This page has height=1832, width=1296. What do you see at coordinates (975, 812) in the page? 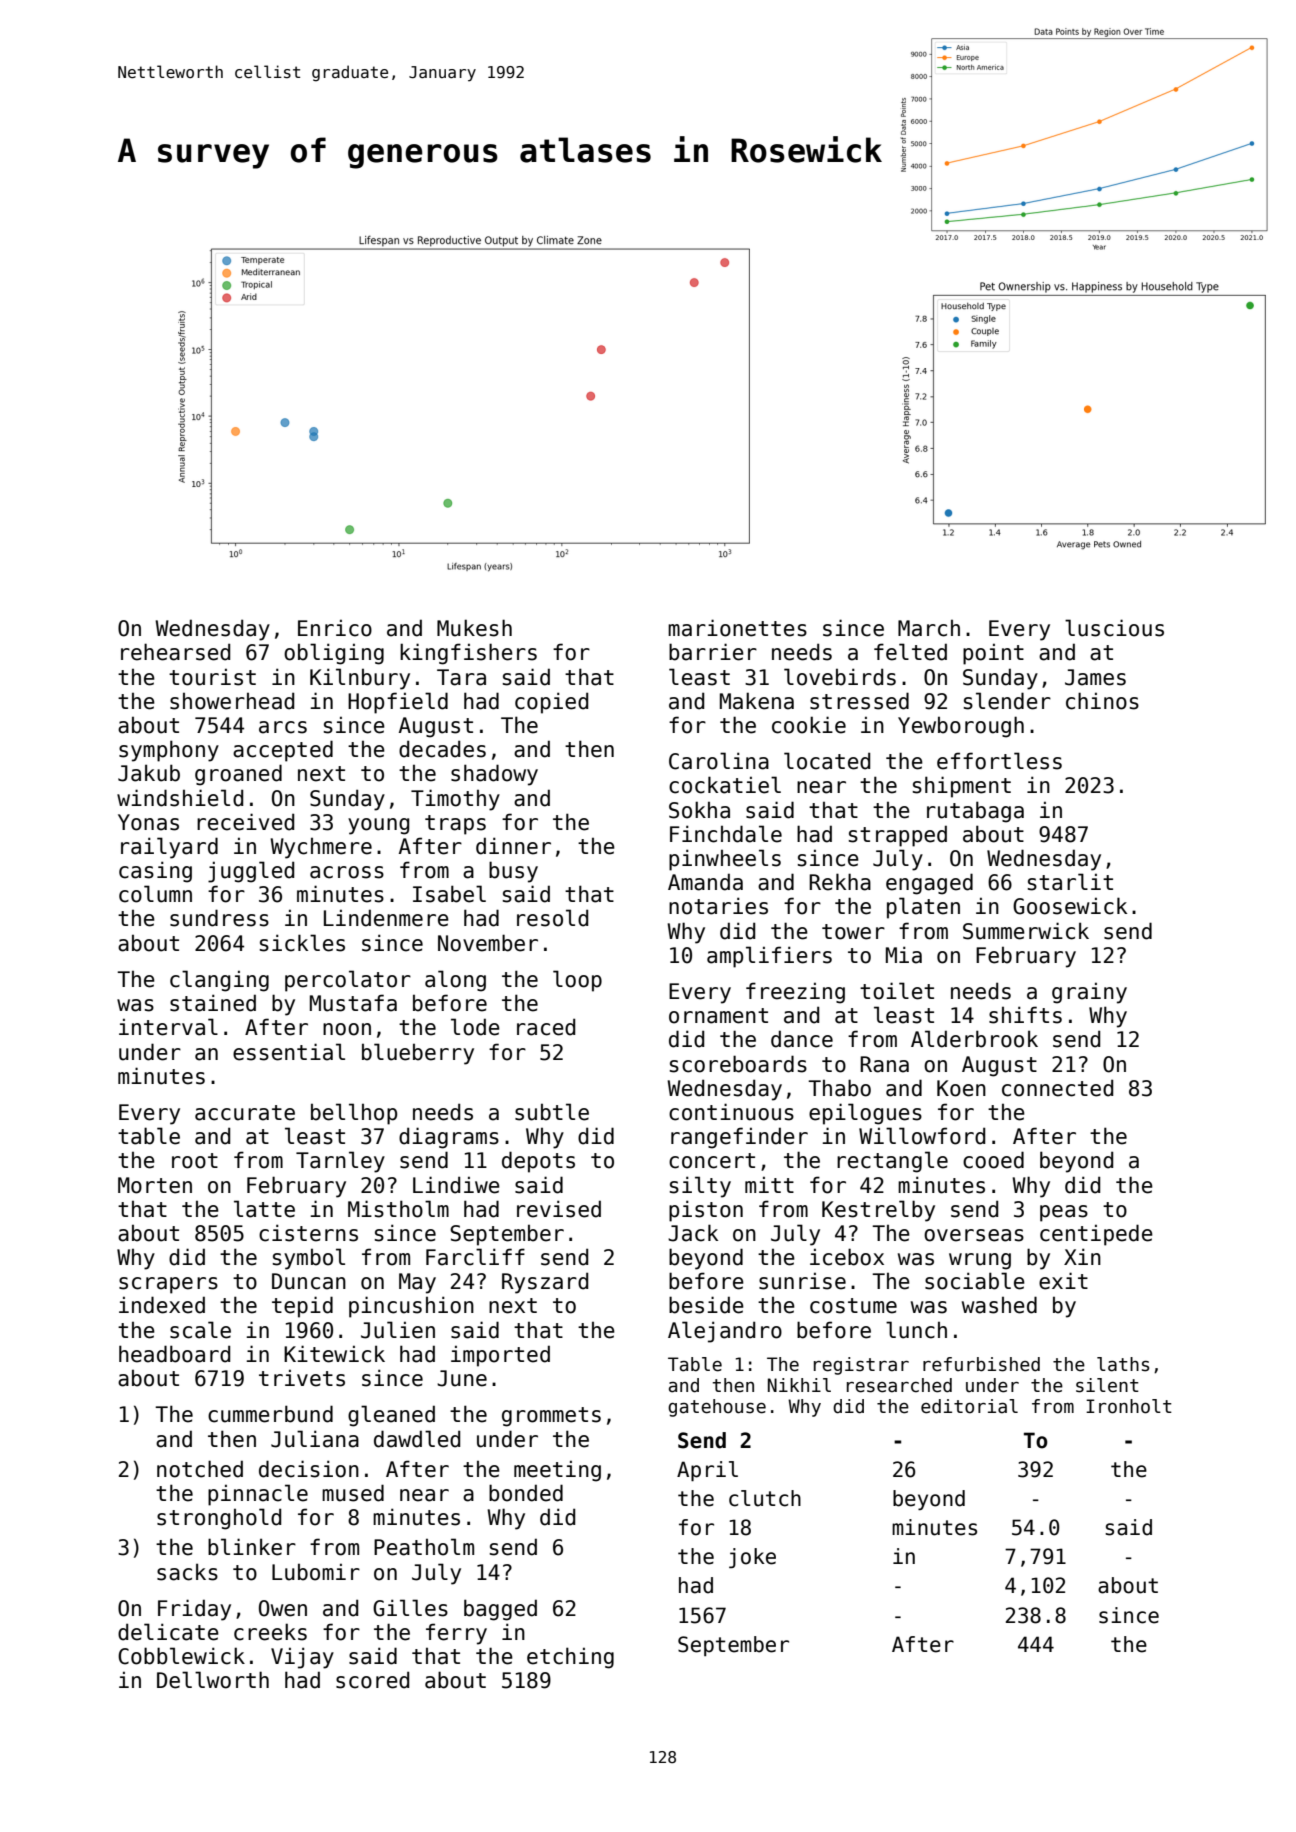
I see `rutabaga` at bounding box center [975, 812].
